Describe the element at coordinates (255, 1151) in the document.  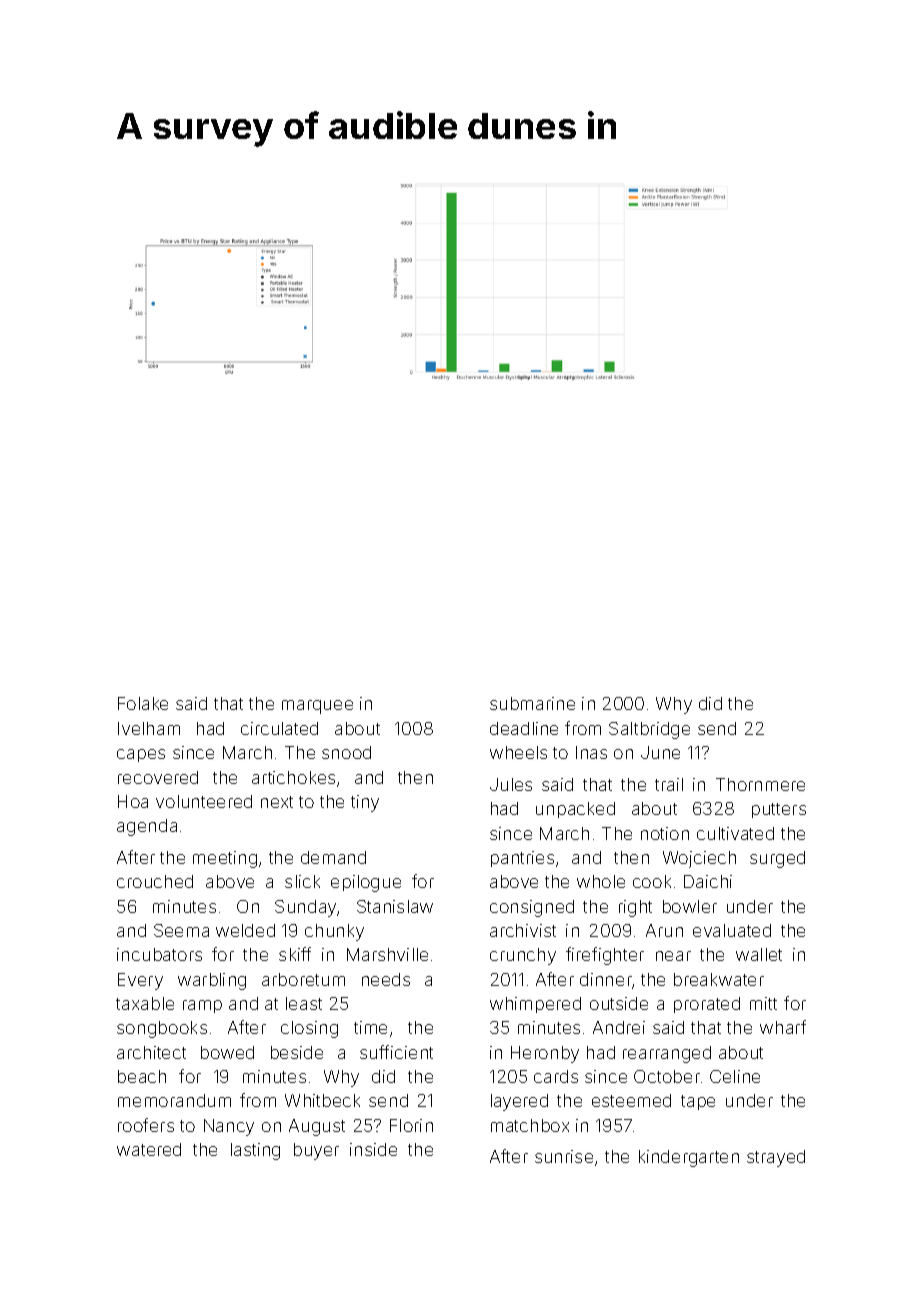
I see `lasting` at that location.
